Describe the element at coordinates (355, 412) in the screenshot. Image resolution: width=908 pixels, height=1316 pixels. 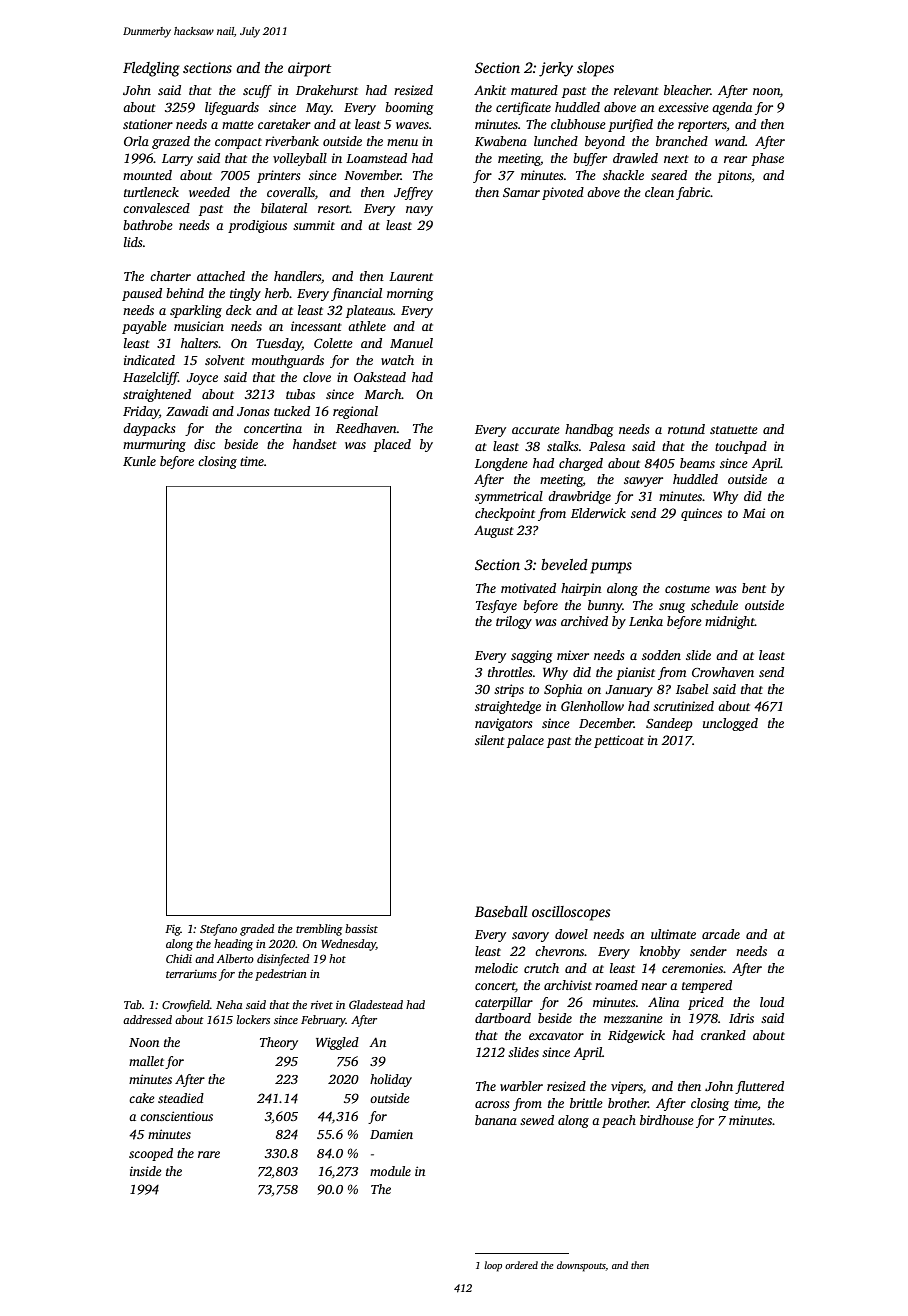
I see `regional` at that location.
